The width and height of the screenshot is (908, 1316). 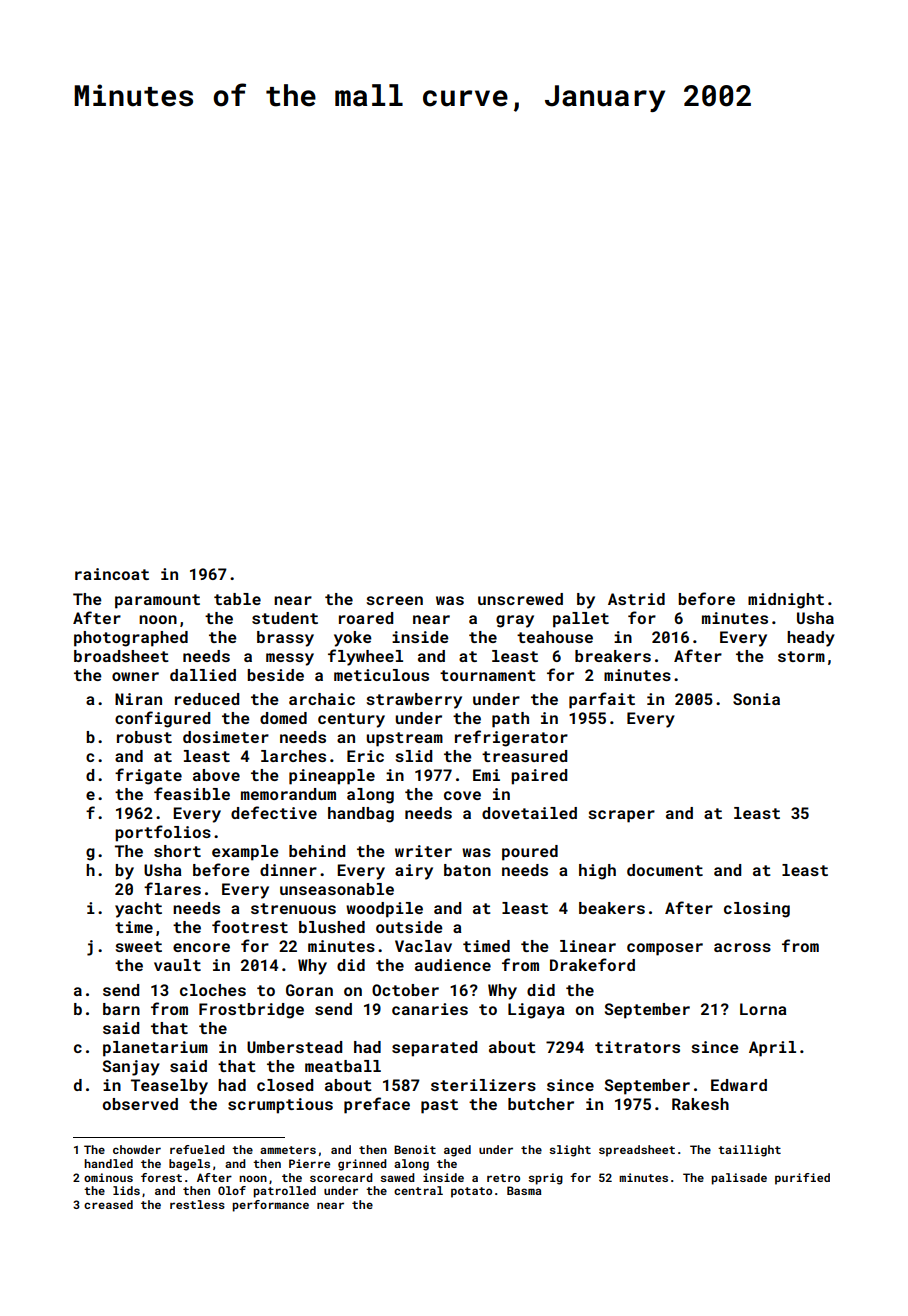 I want to click on poured, so click(x=530, y=853).
